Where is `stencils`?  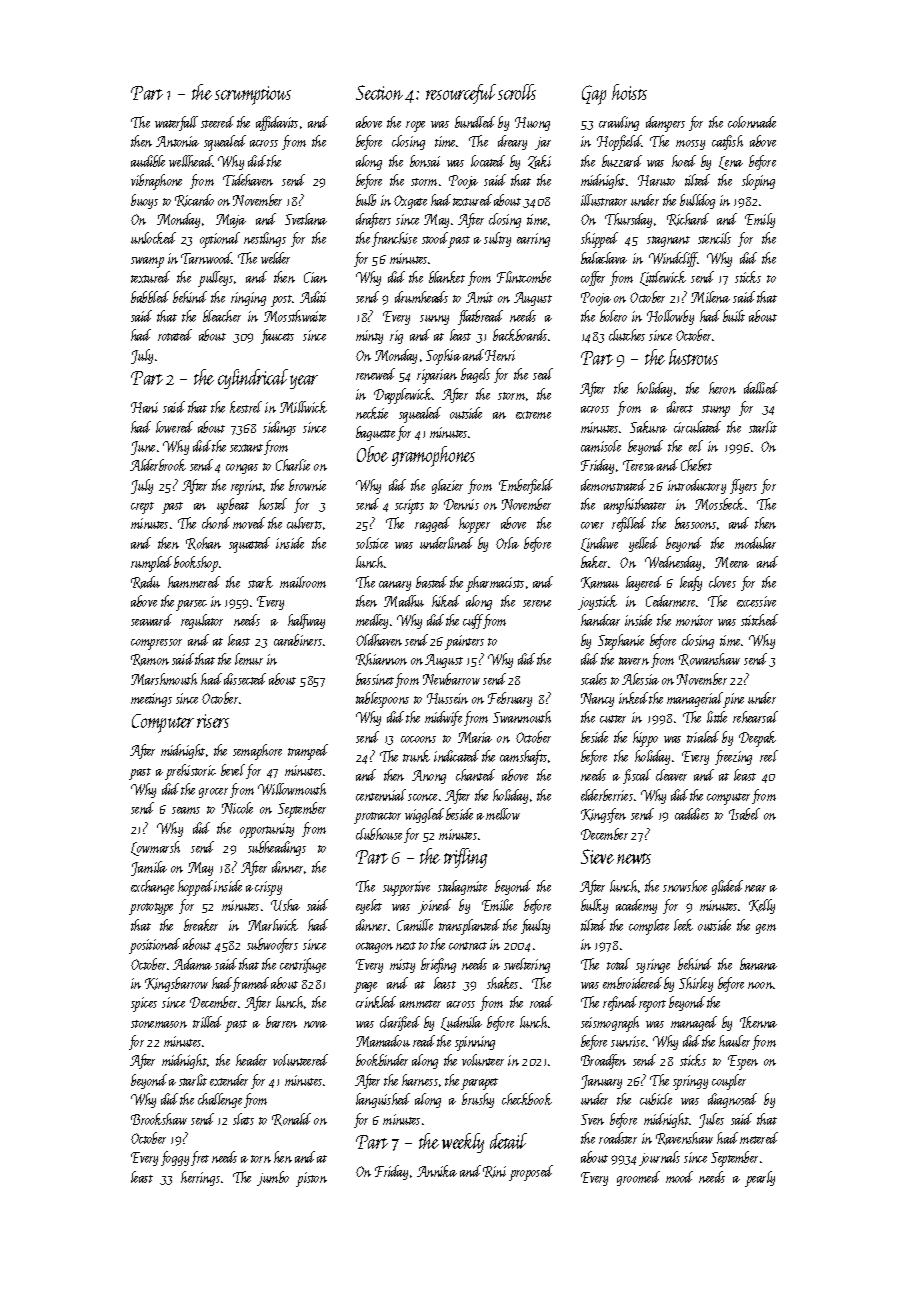
stencils is located at coordinates (714, 238).
